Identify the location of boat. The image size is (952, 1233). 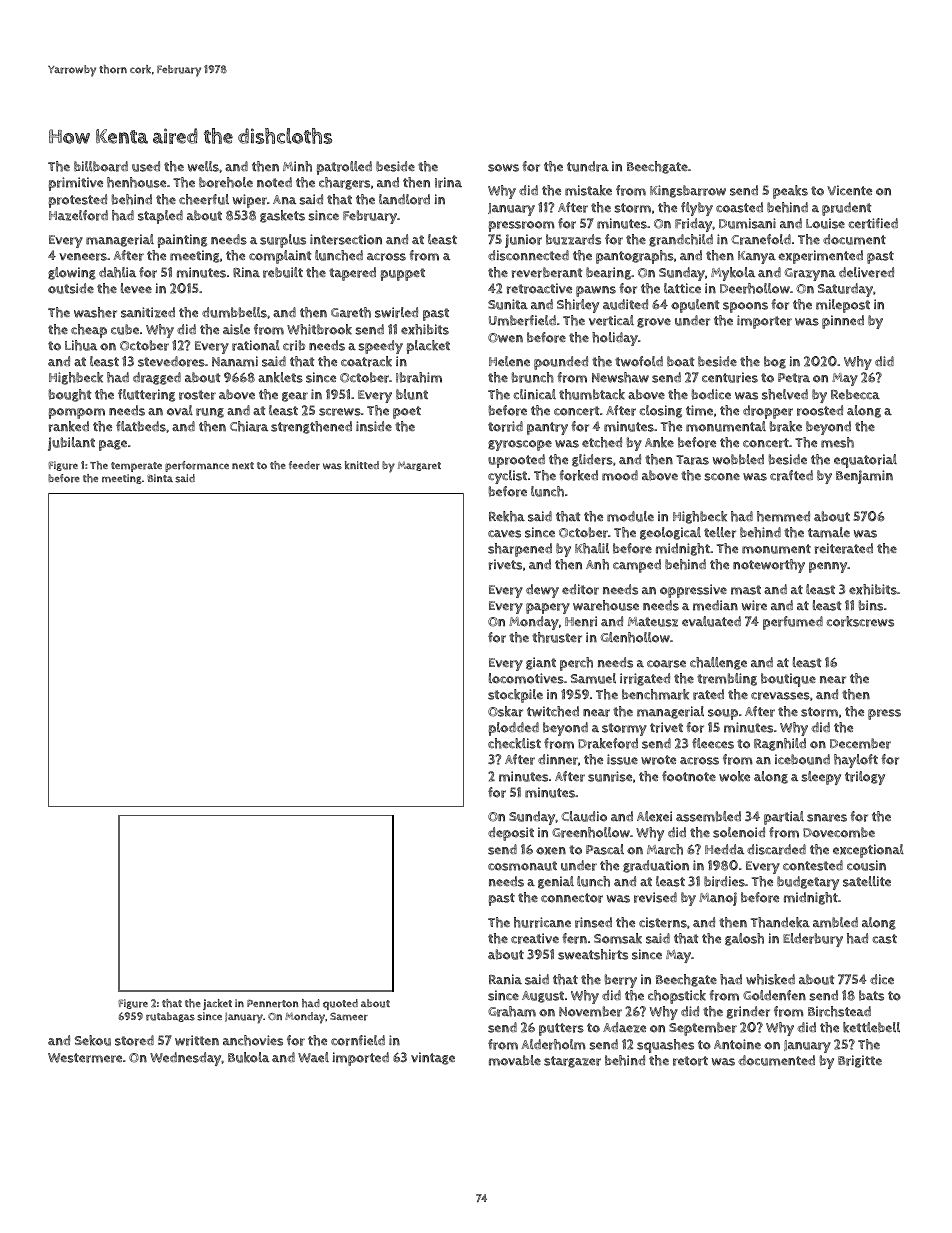
(680, 361).
